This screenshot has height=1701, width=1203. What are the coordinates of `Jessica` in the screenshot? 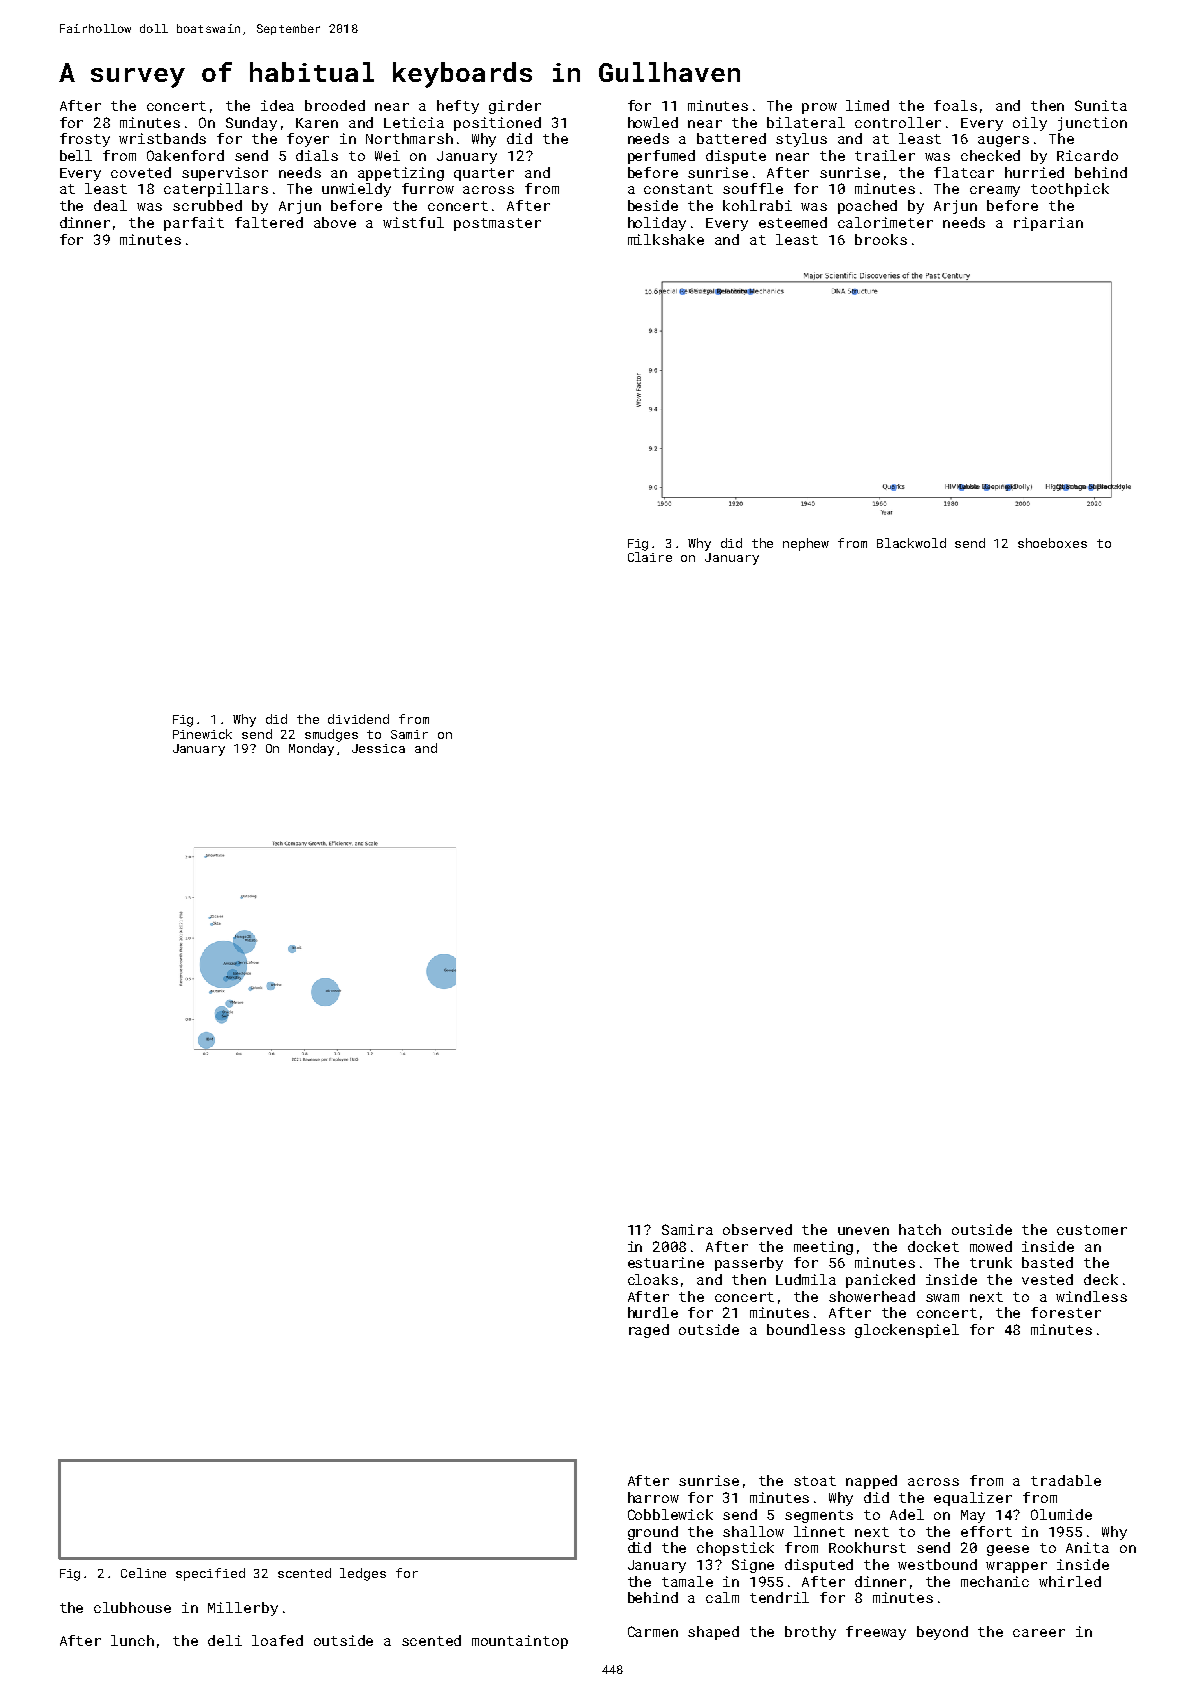 It's located at (378, 748).
